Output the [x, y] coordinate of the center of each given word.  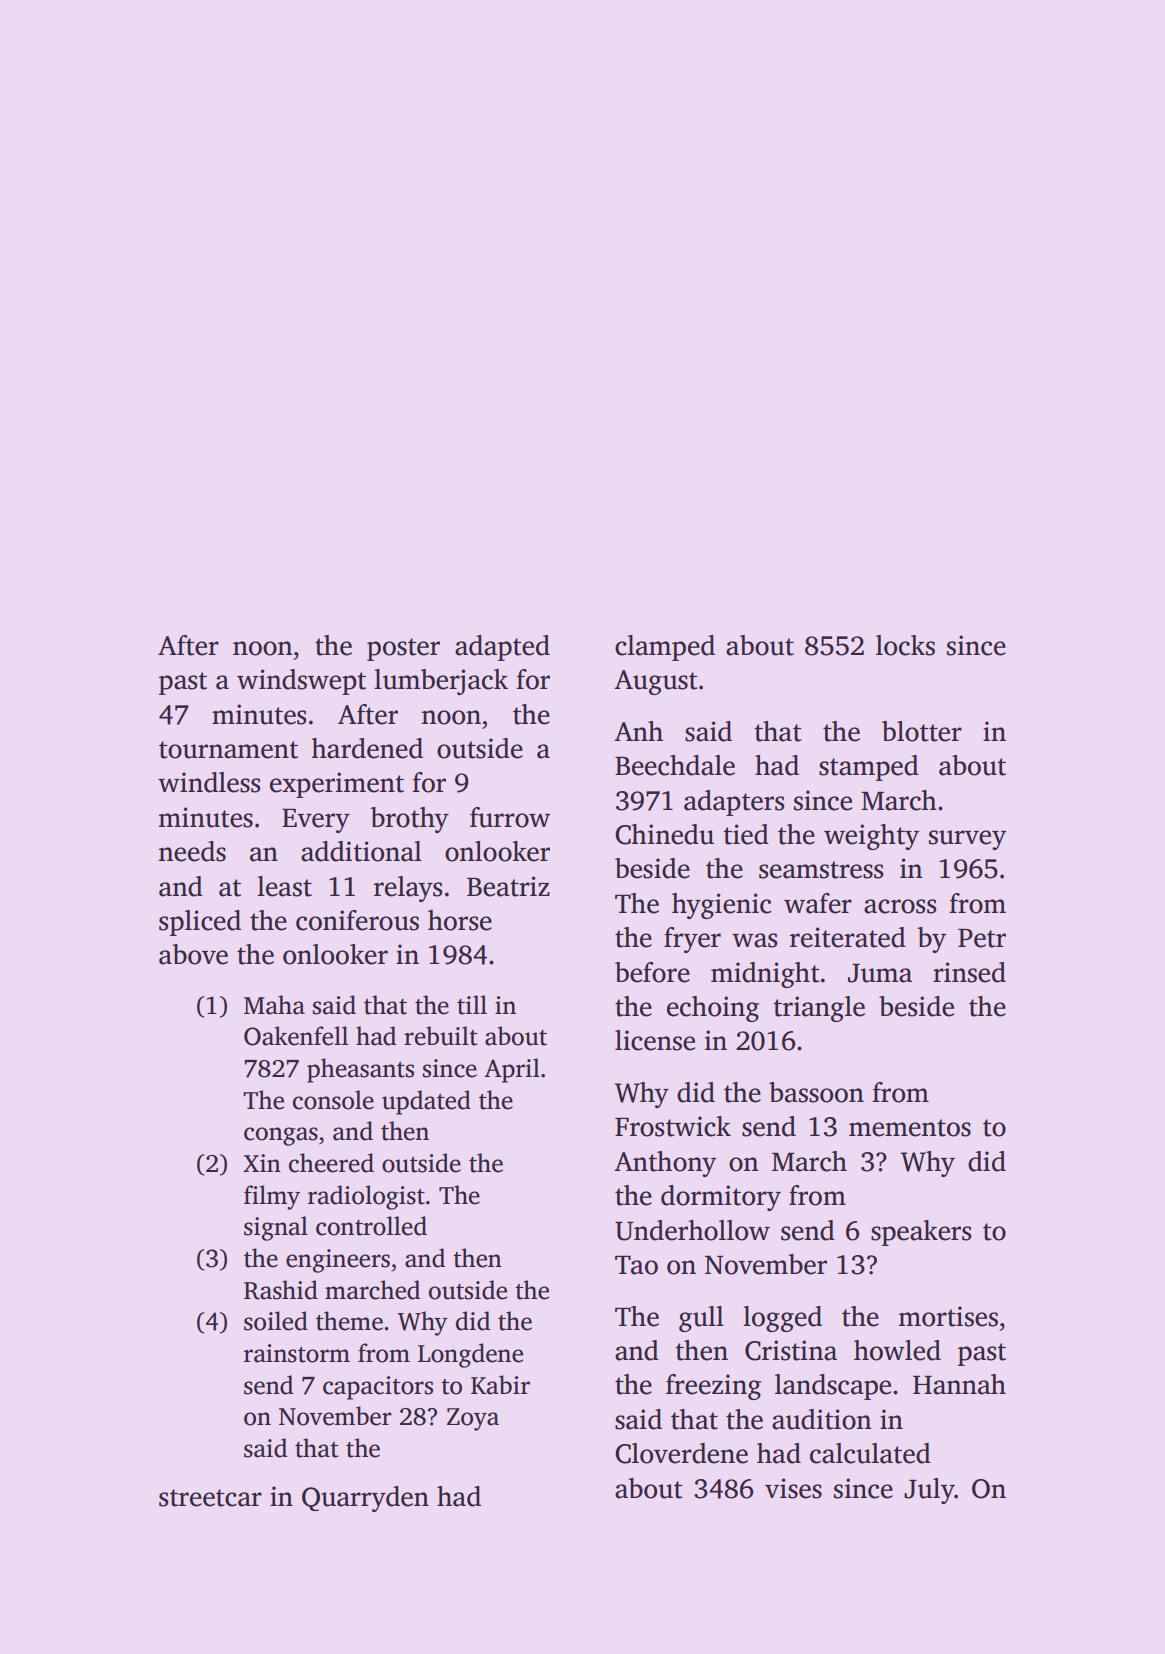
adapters [734, 803]
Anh [638, 731]
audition [821, 1419]
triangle [819, 1009]
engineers [338, 1261]
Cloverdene [681, 1453]
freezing [713, 1387]
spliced [200, 923]
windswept [301, 682]
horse [460, 920]
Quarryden [365, 1499]
